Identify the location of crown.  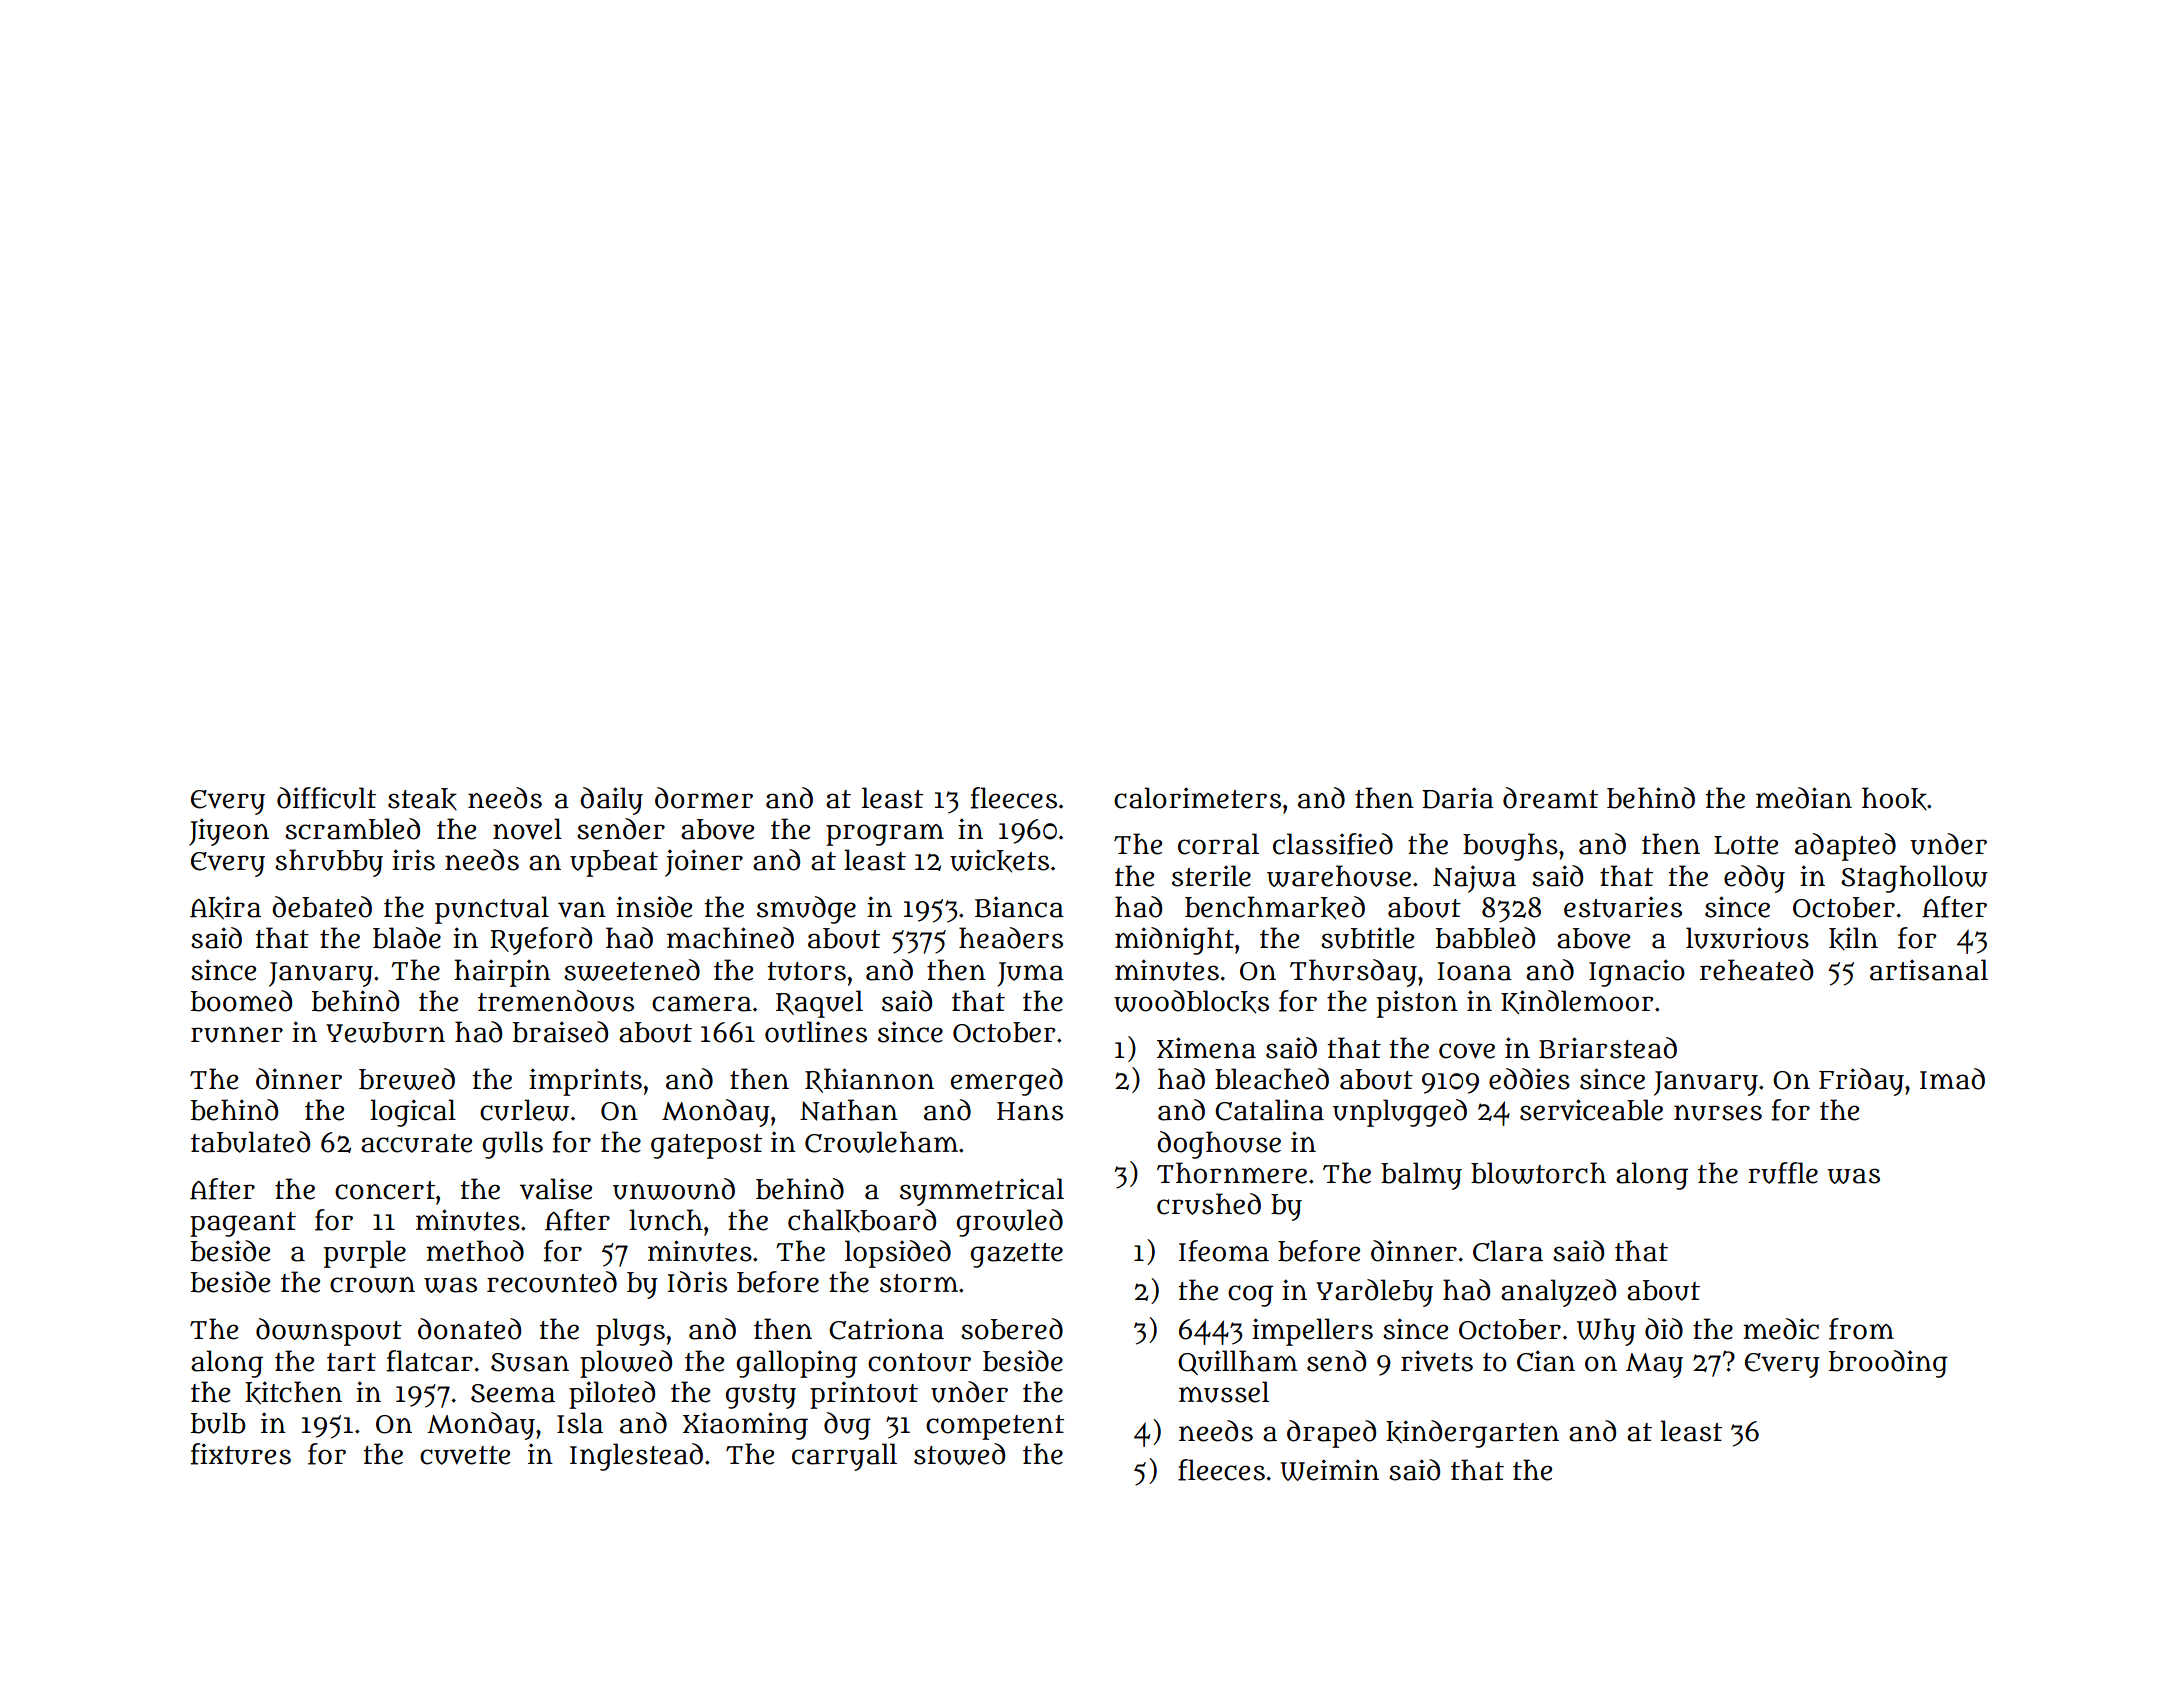
(372, 1285).
